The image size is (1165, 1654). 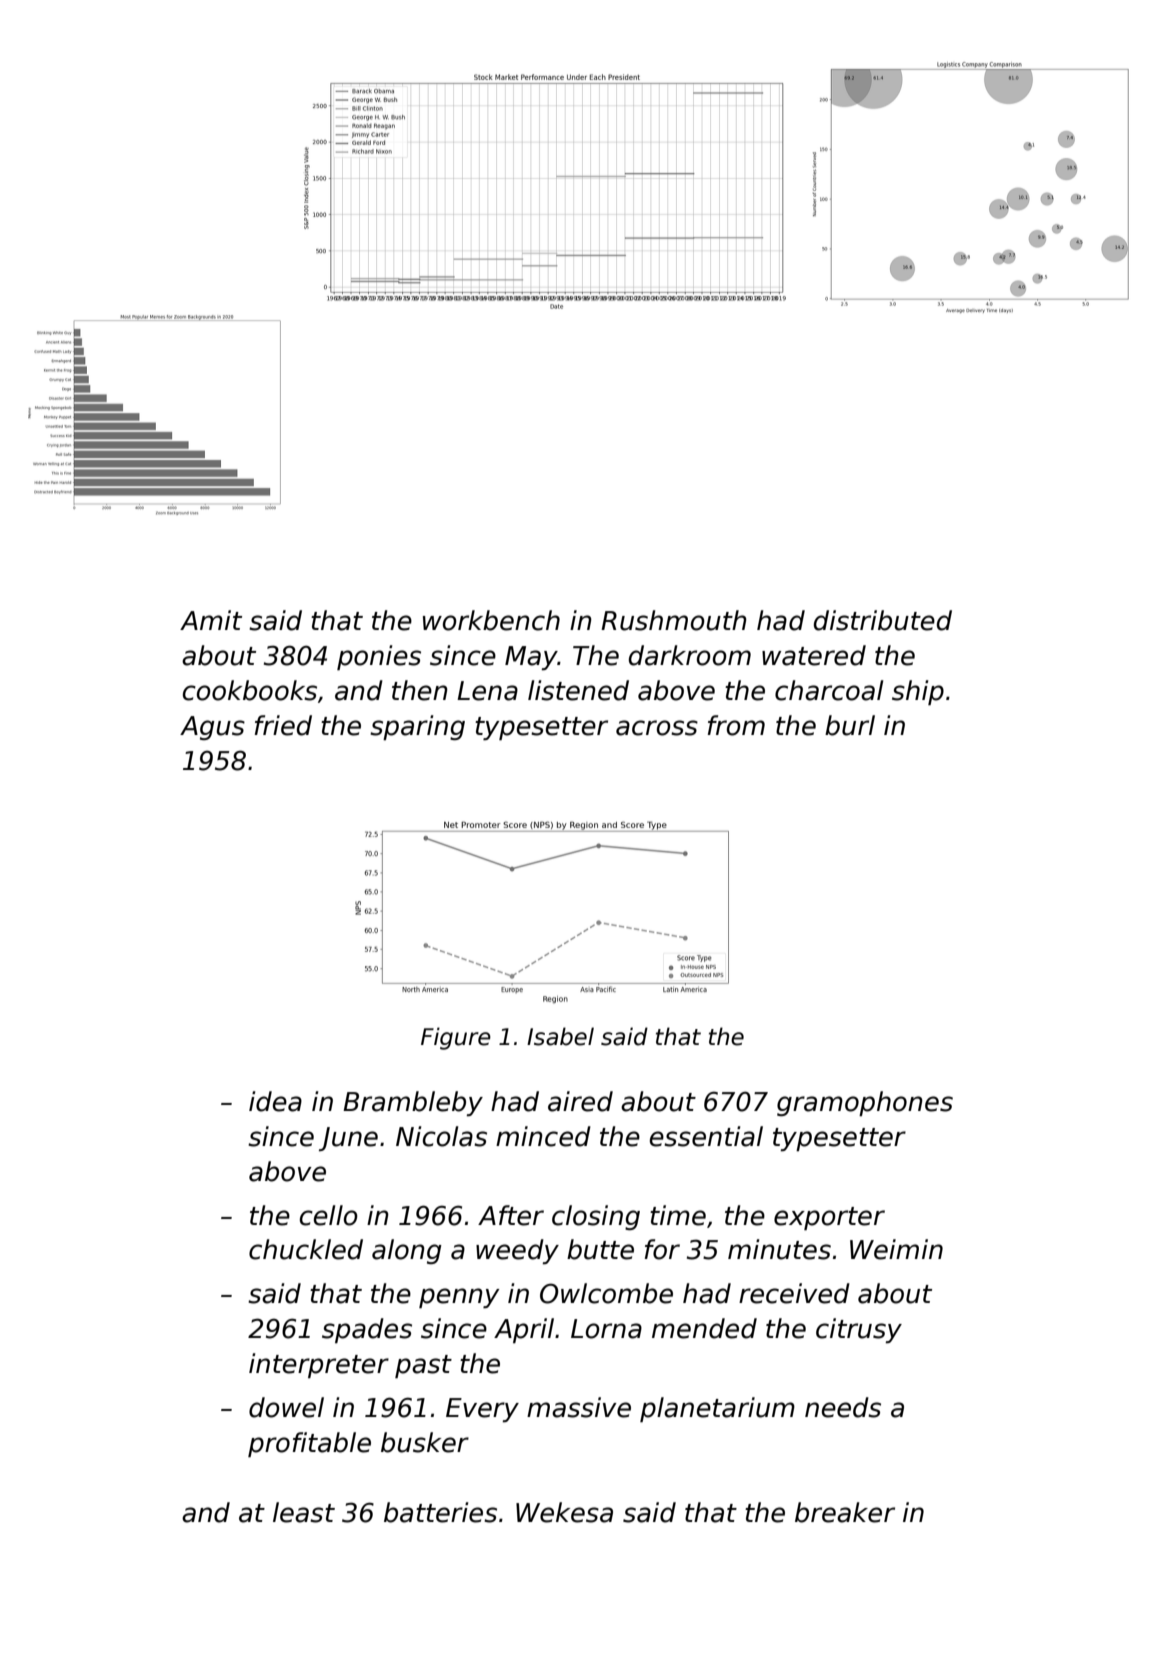 I want to click on distributed, so click(x=883, y=620).
